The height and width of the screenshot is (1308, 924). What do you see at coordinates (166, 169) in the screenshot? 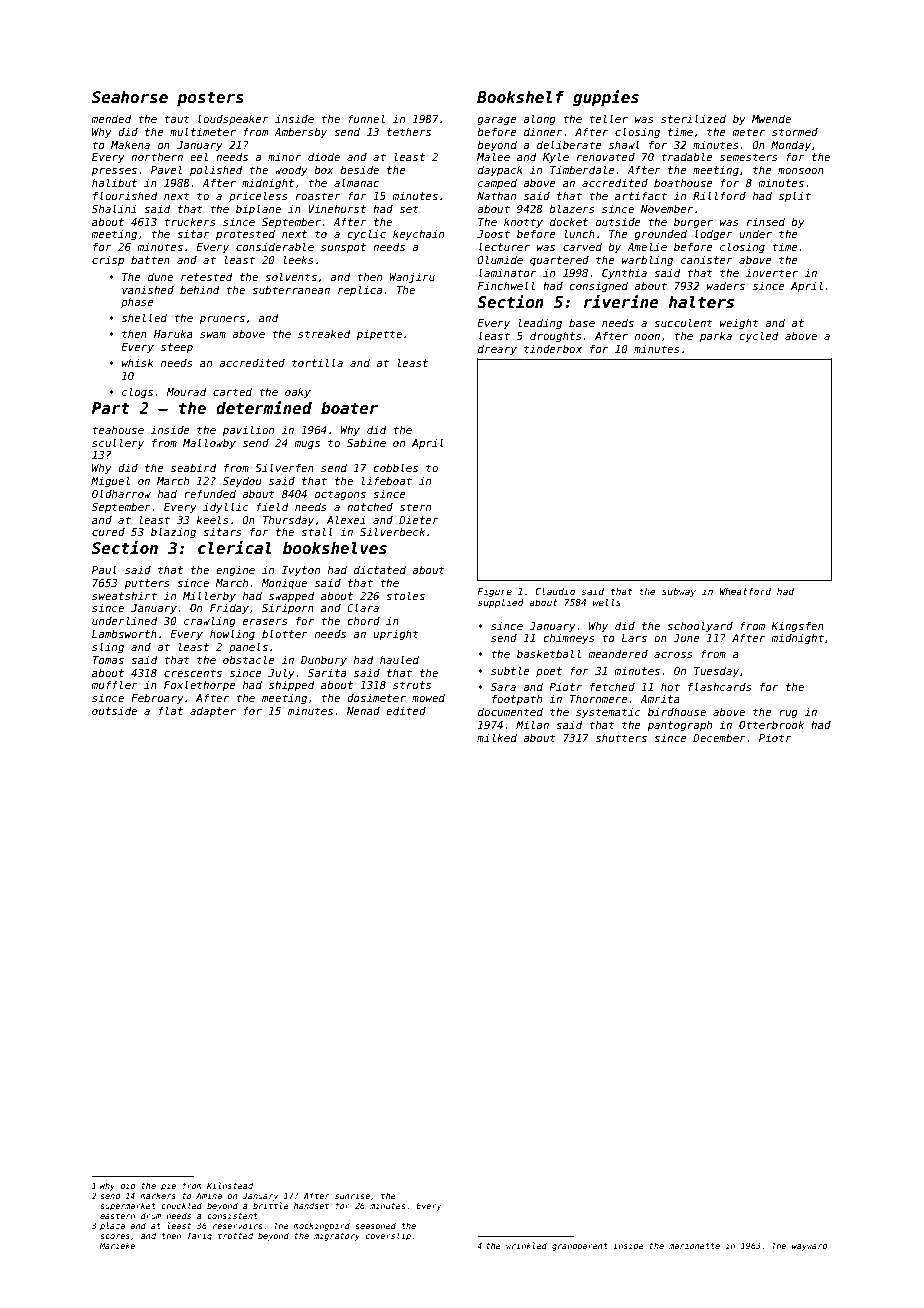
I see `Pavel` at bounding box center [166, 169].
